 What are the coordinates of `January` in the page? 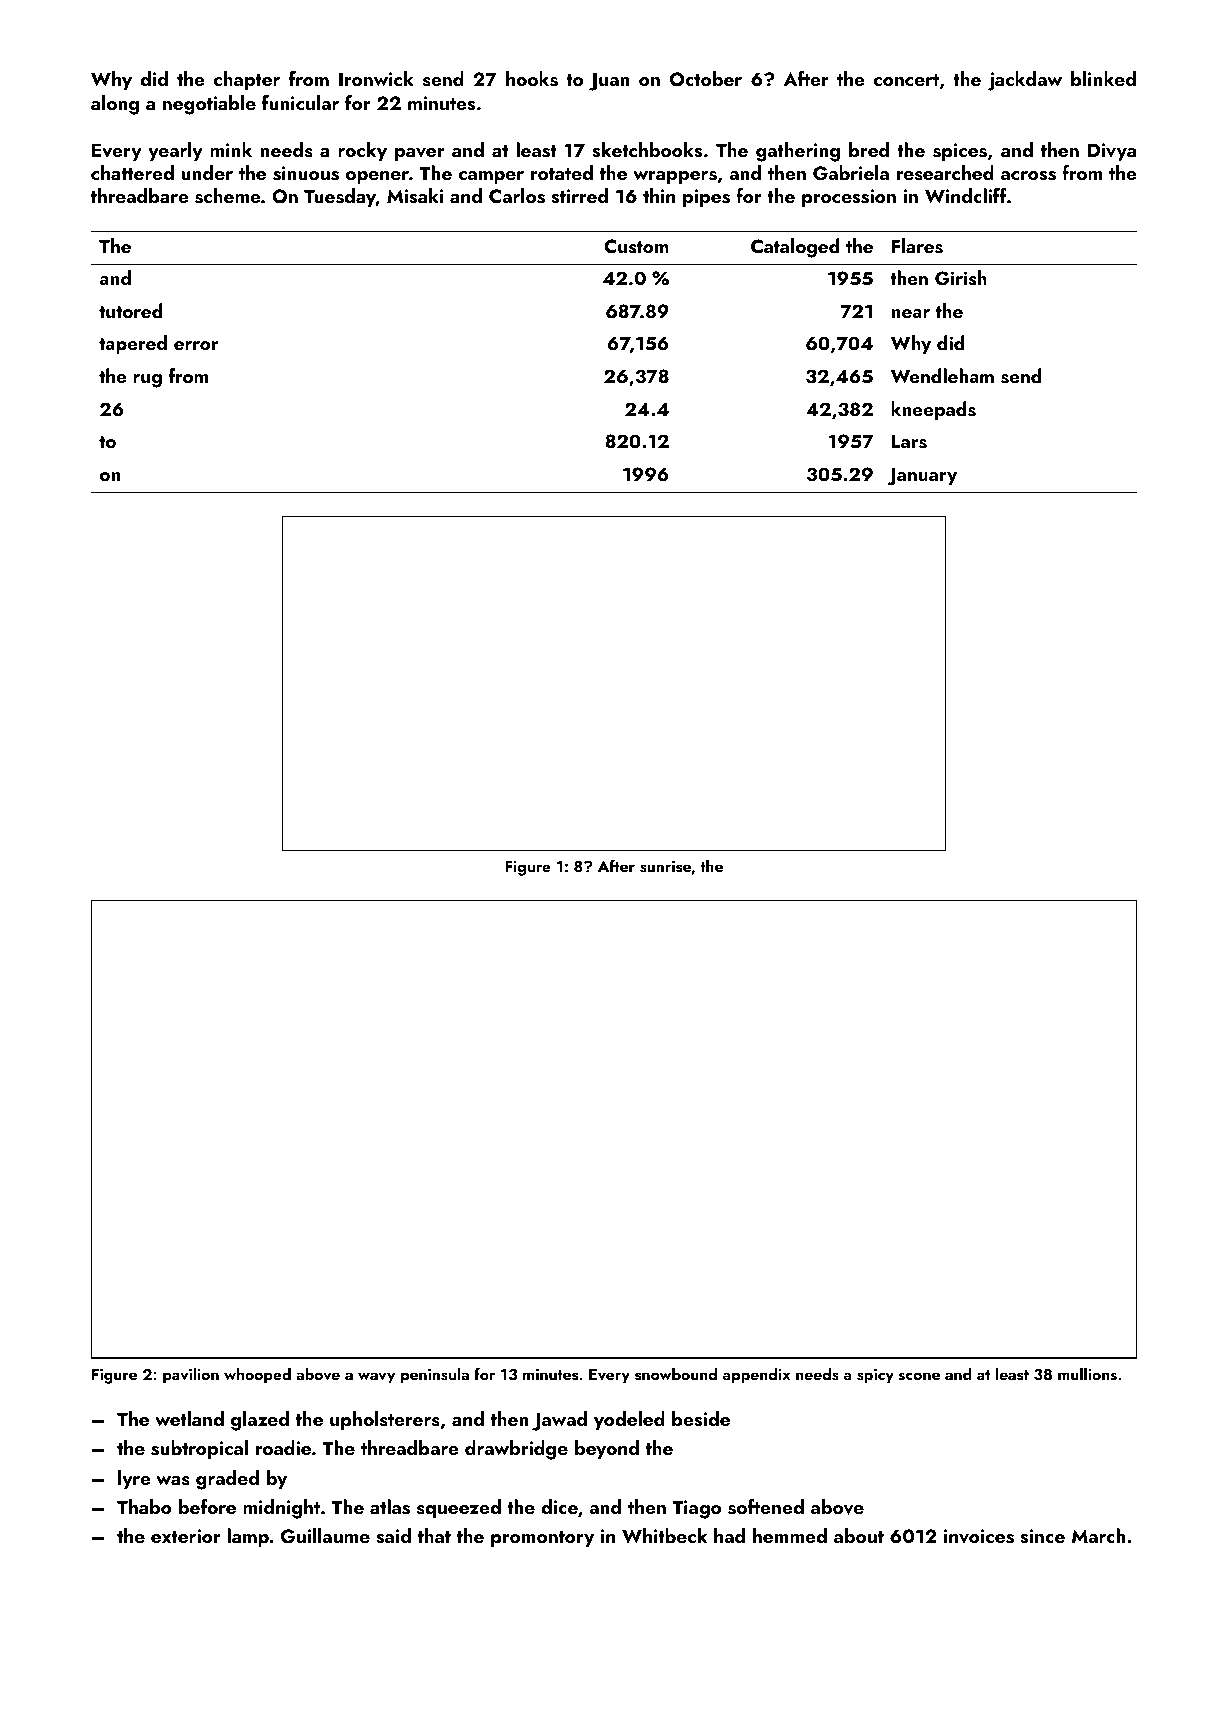 It's located at (922, 477).
